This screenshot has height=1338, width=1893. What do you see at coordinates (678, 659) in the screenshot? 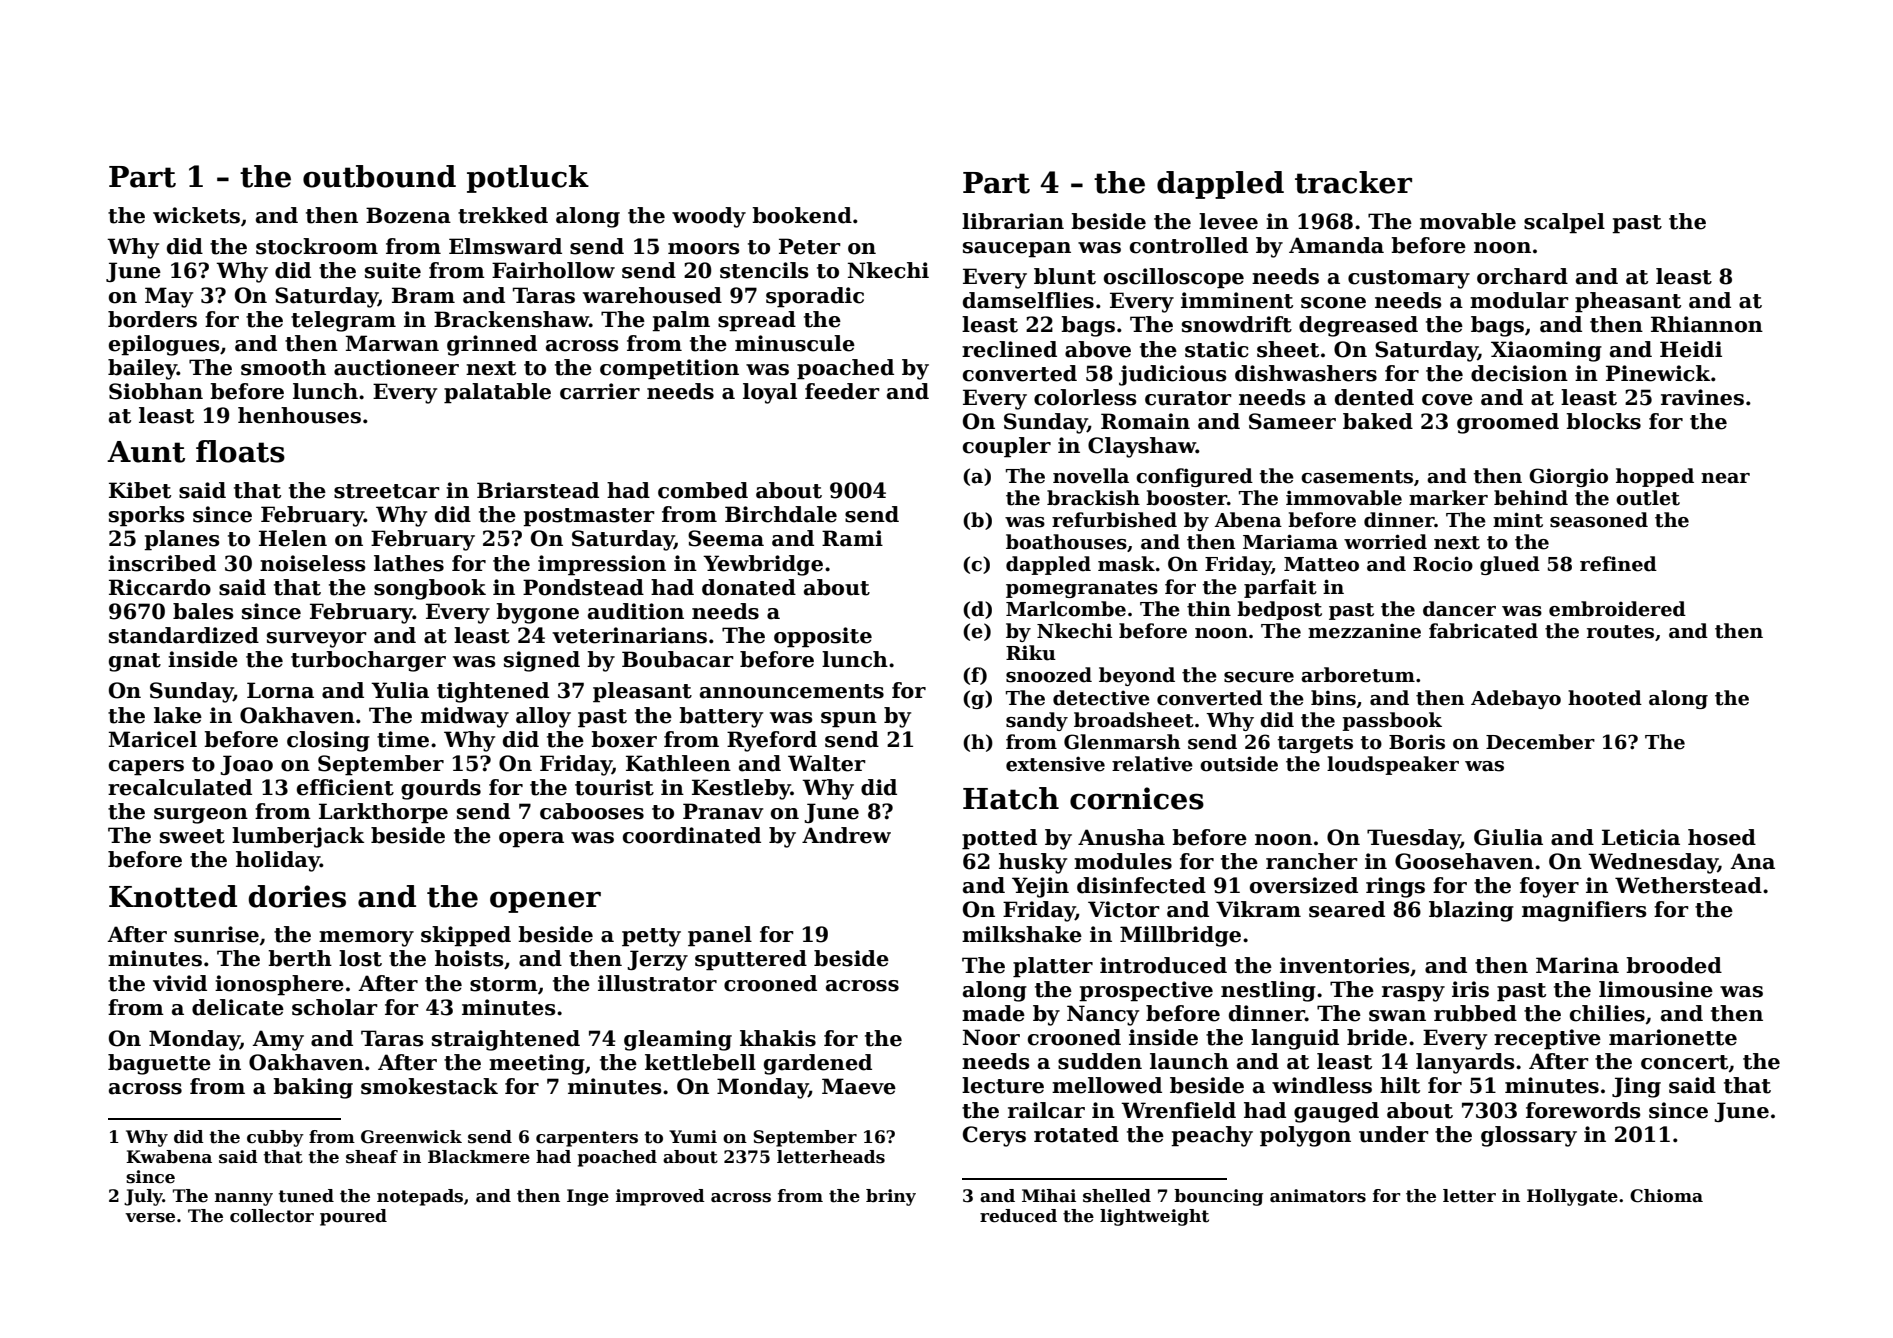
I see `Boubacar` at bounding box center [678, 659].
